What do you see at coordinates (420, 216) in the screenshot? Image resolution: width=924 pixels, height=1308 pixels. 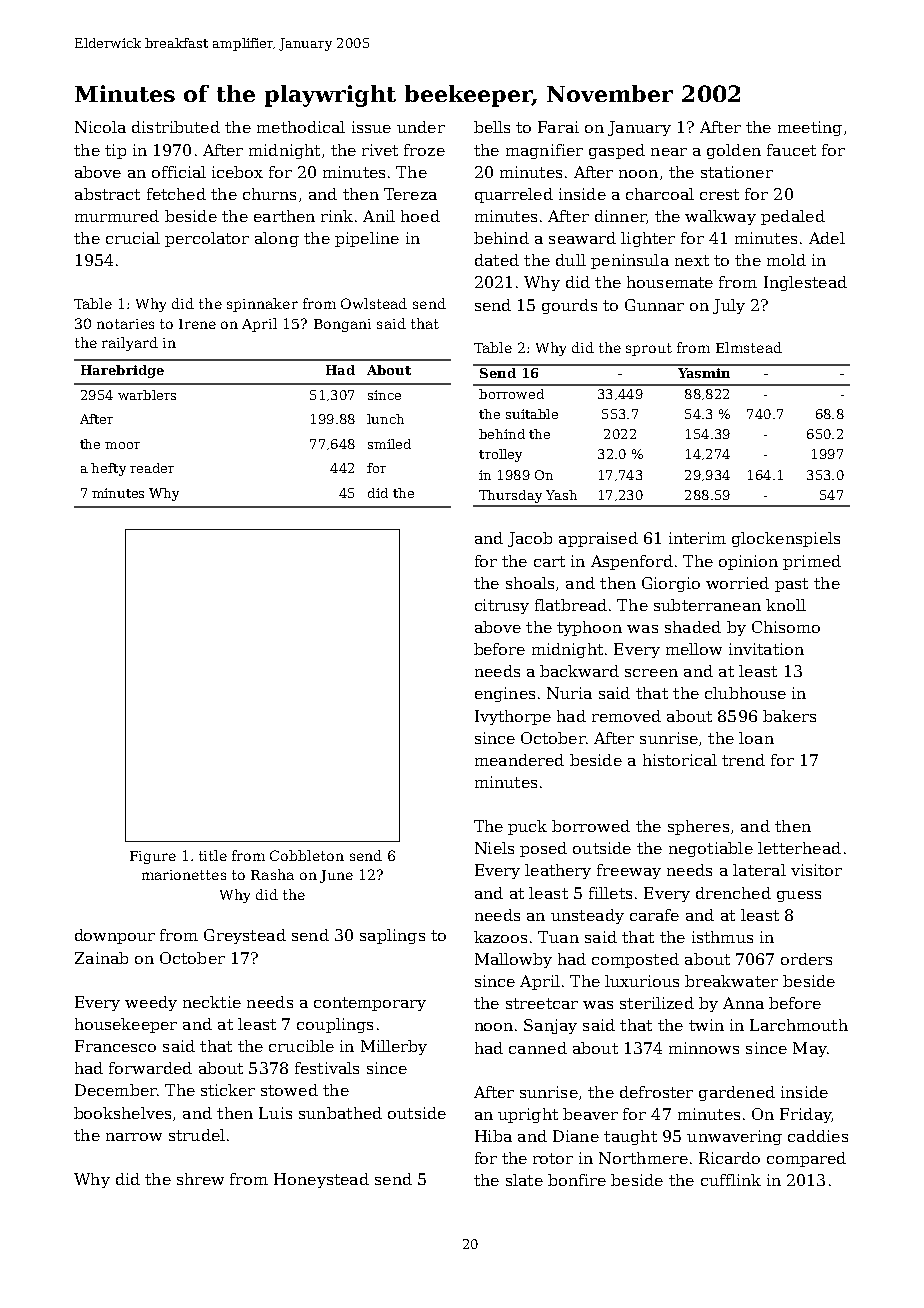 I see `hoed` at bounding box center [420, 216].
